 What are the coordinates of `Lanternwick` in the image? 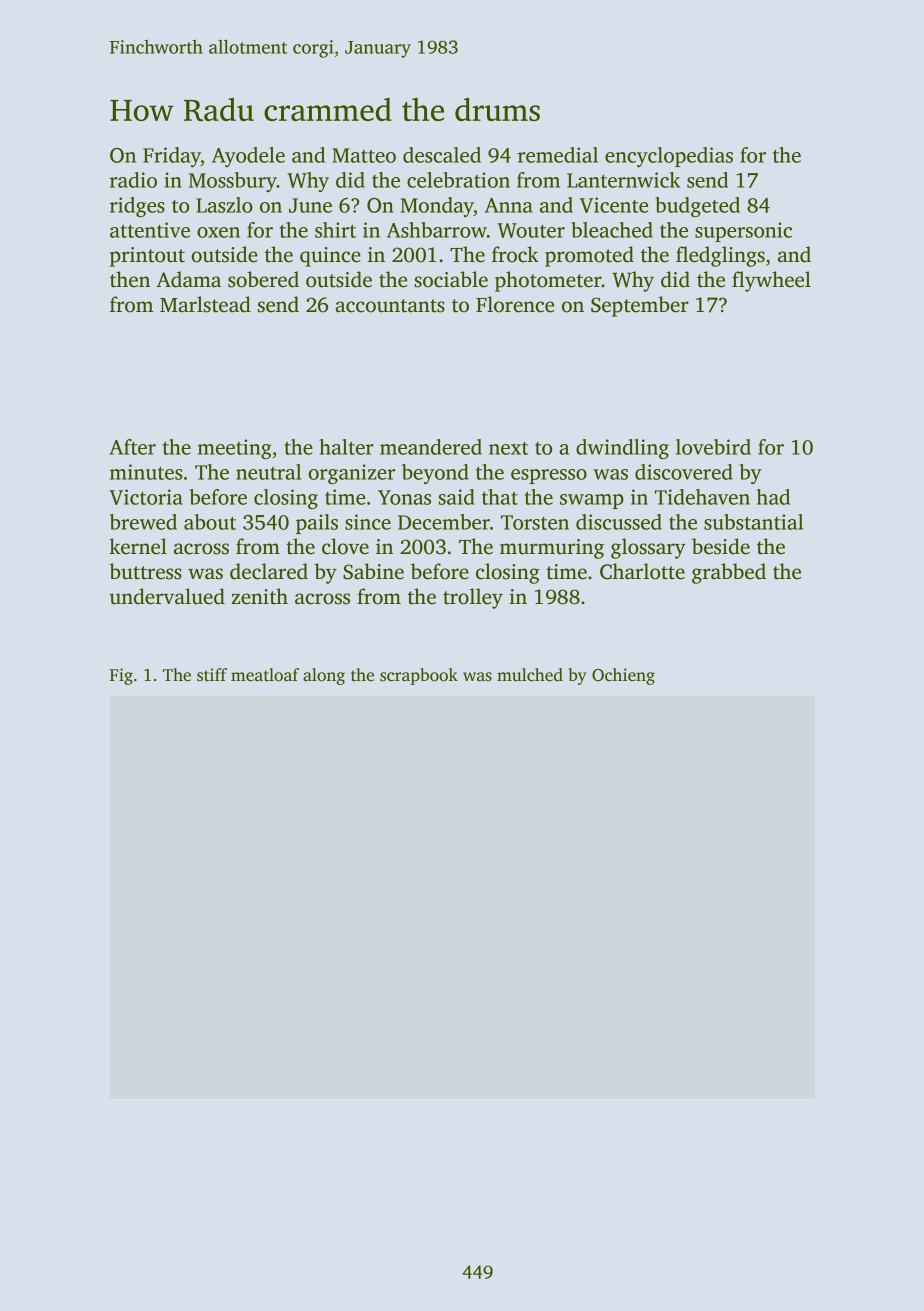 It's located at (623, 180).
